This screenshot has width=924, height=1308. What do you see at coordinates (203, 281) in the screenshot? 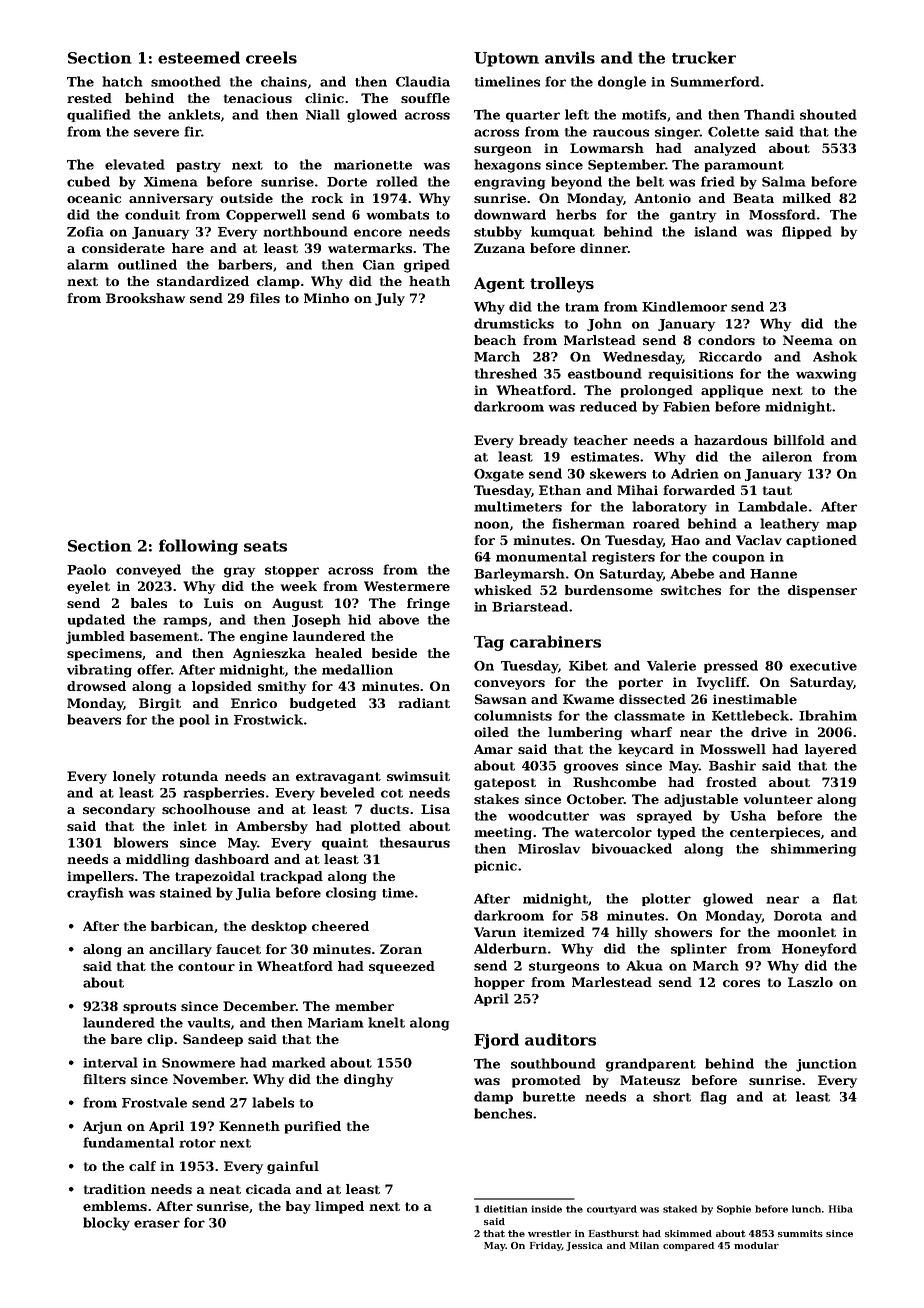
I see `standardized` at bounding box center [203, 281].
